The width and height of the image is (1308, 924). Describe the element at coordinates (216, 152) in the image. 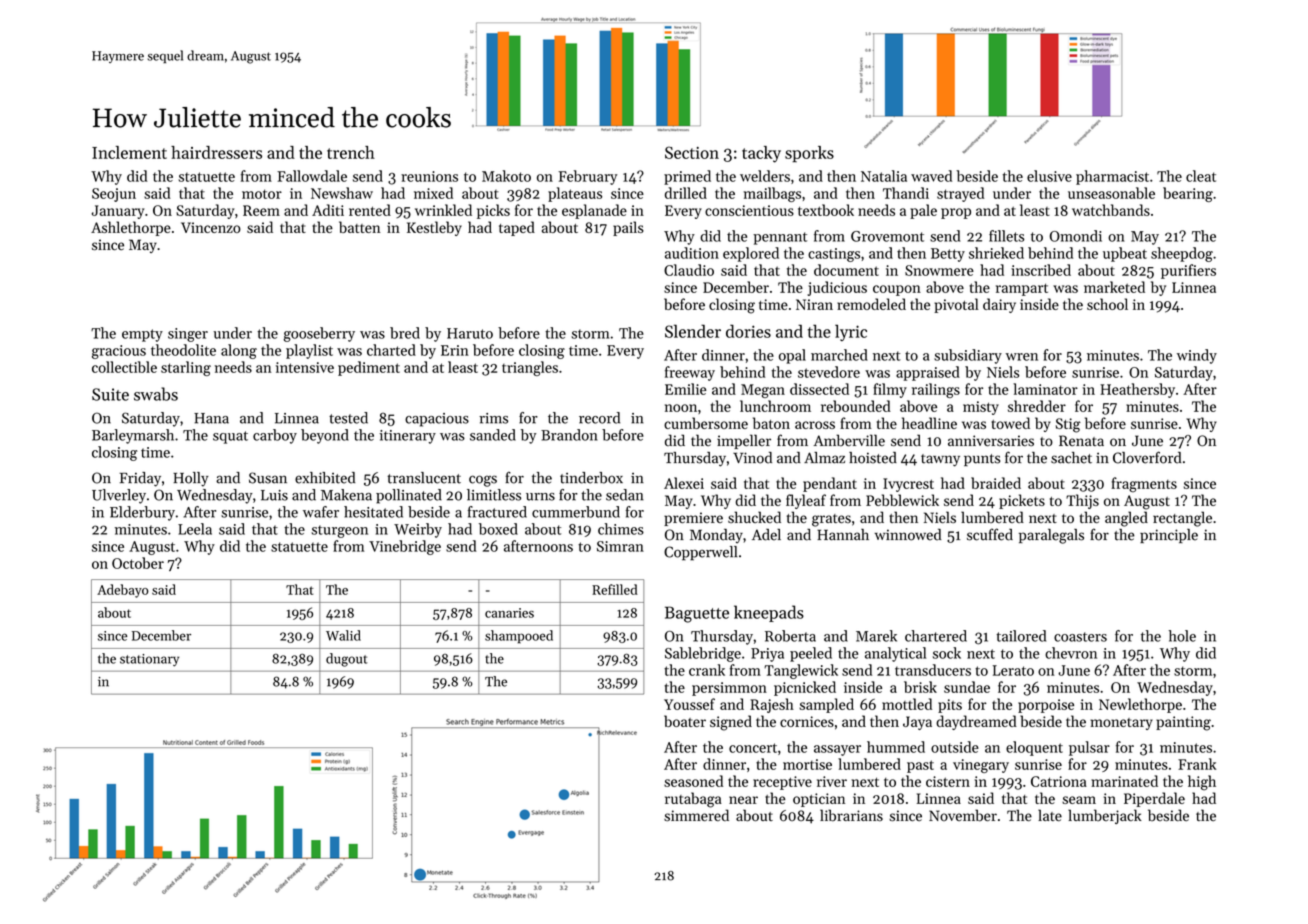

I see `hairdressers` at that location.
